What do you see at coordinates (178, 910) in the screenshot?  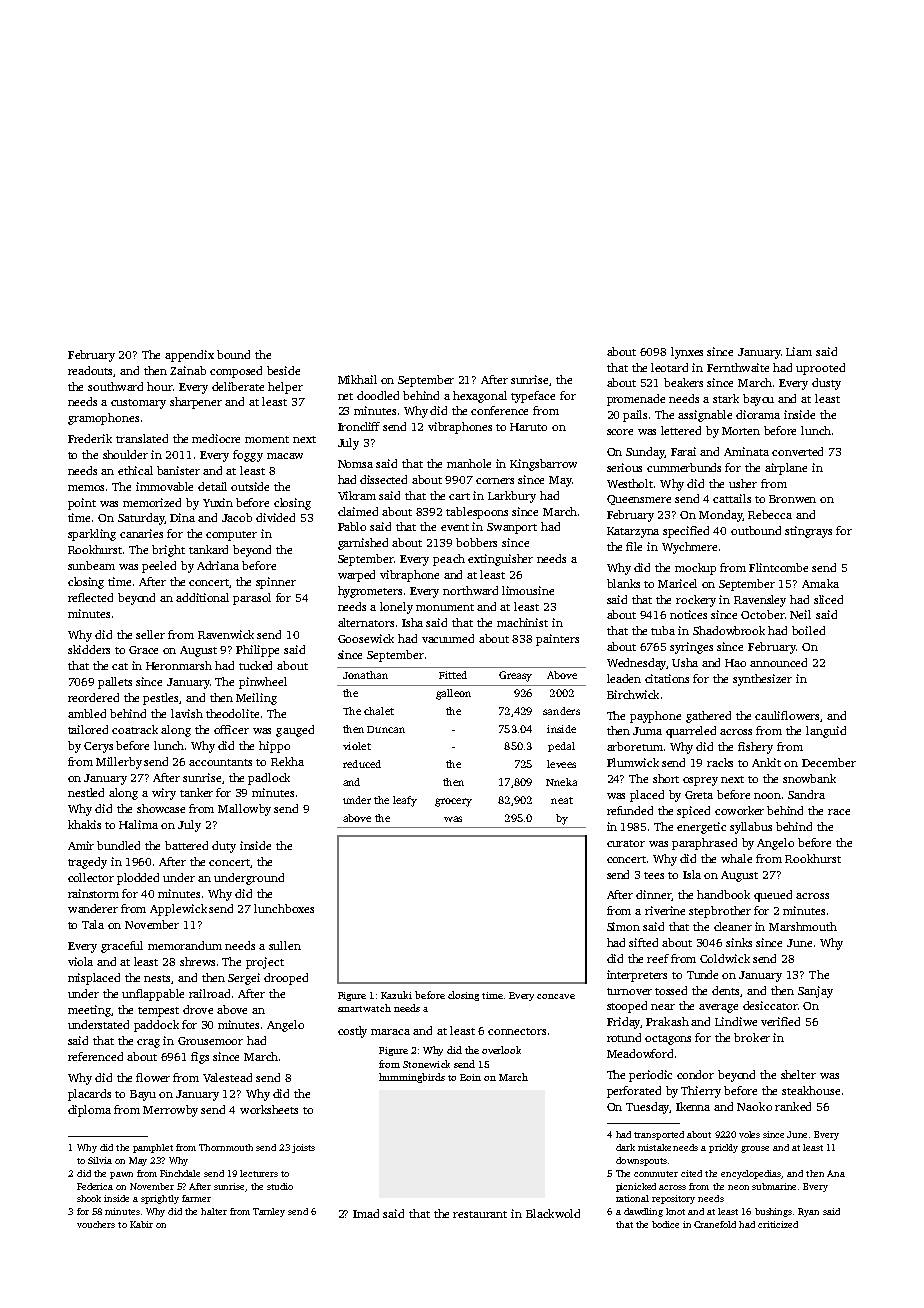 I see `Applewick` at bounding box center [178, 910].
